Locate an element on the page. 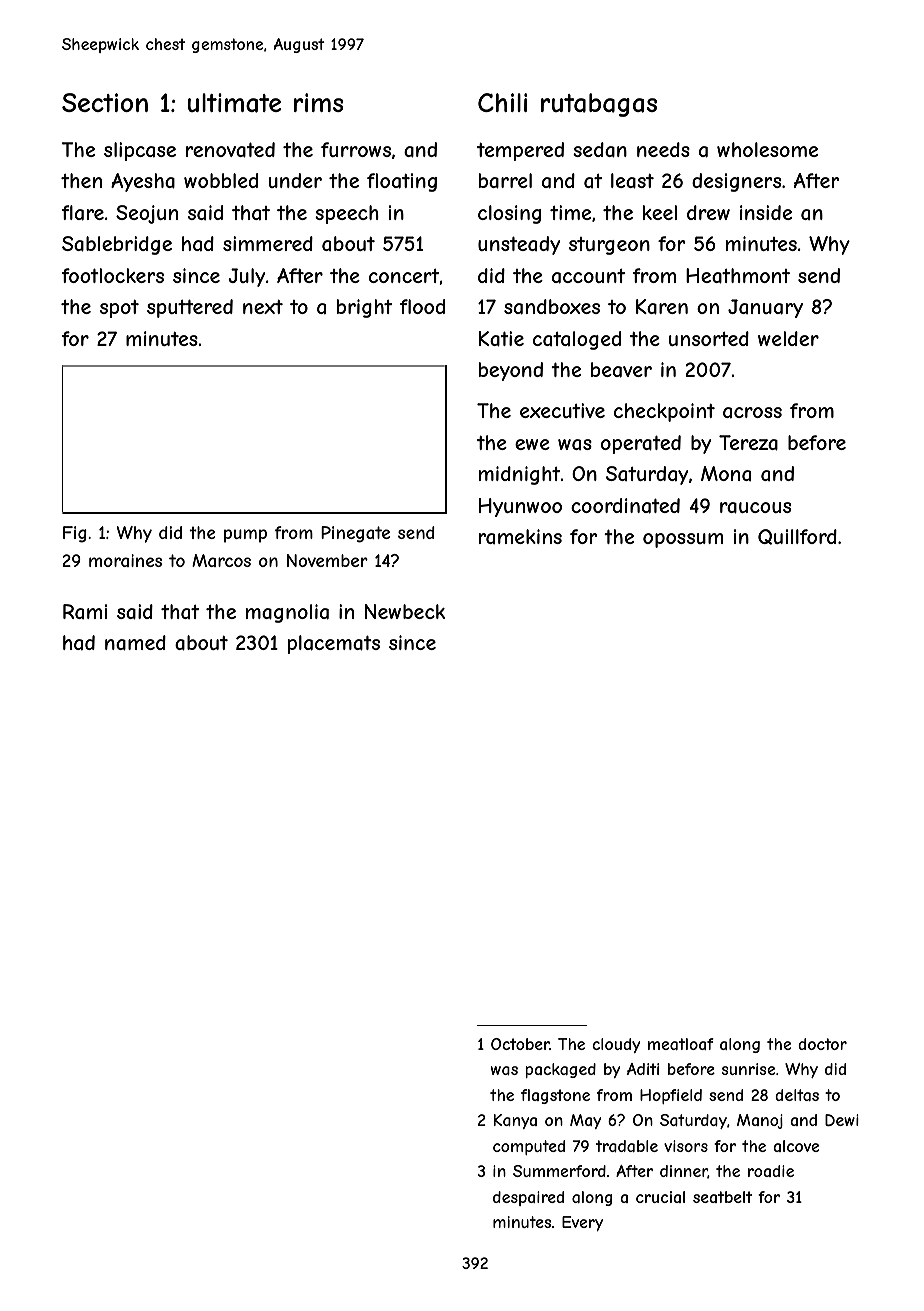 The height and width of the page is (1311, 924). despaired is located at coordinates (528, 1198).
